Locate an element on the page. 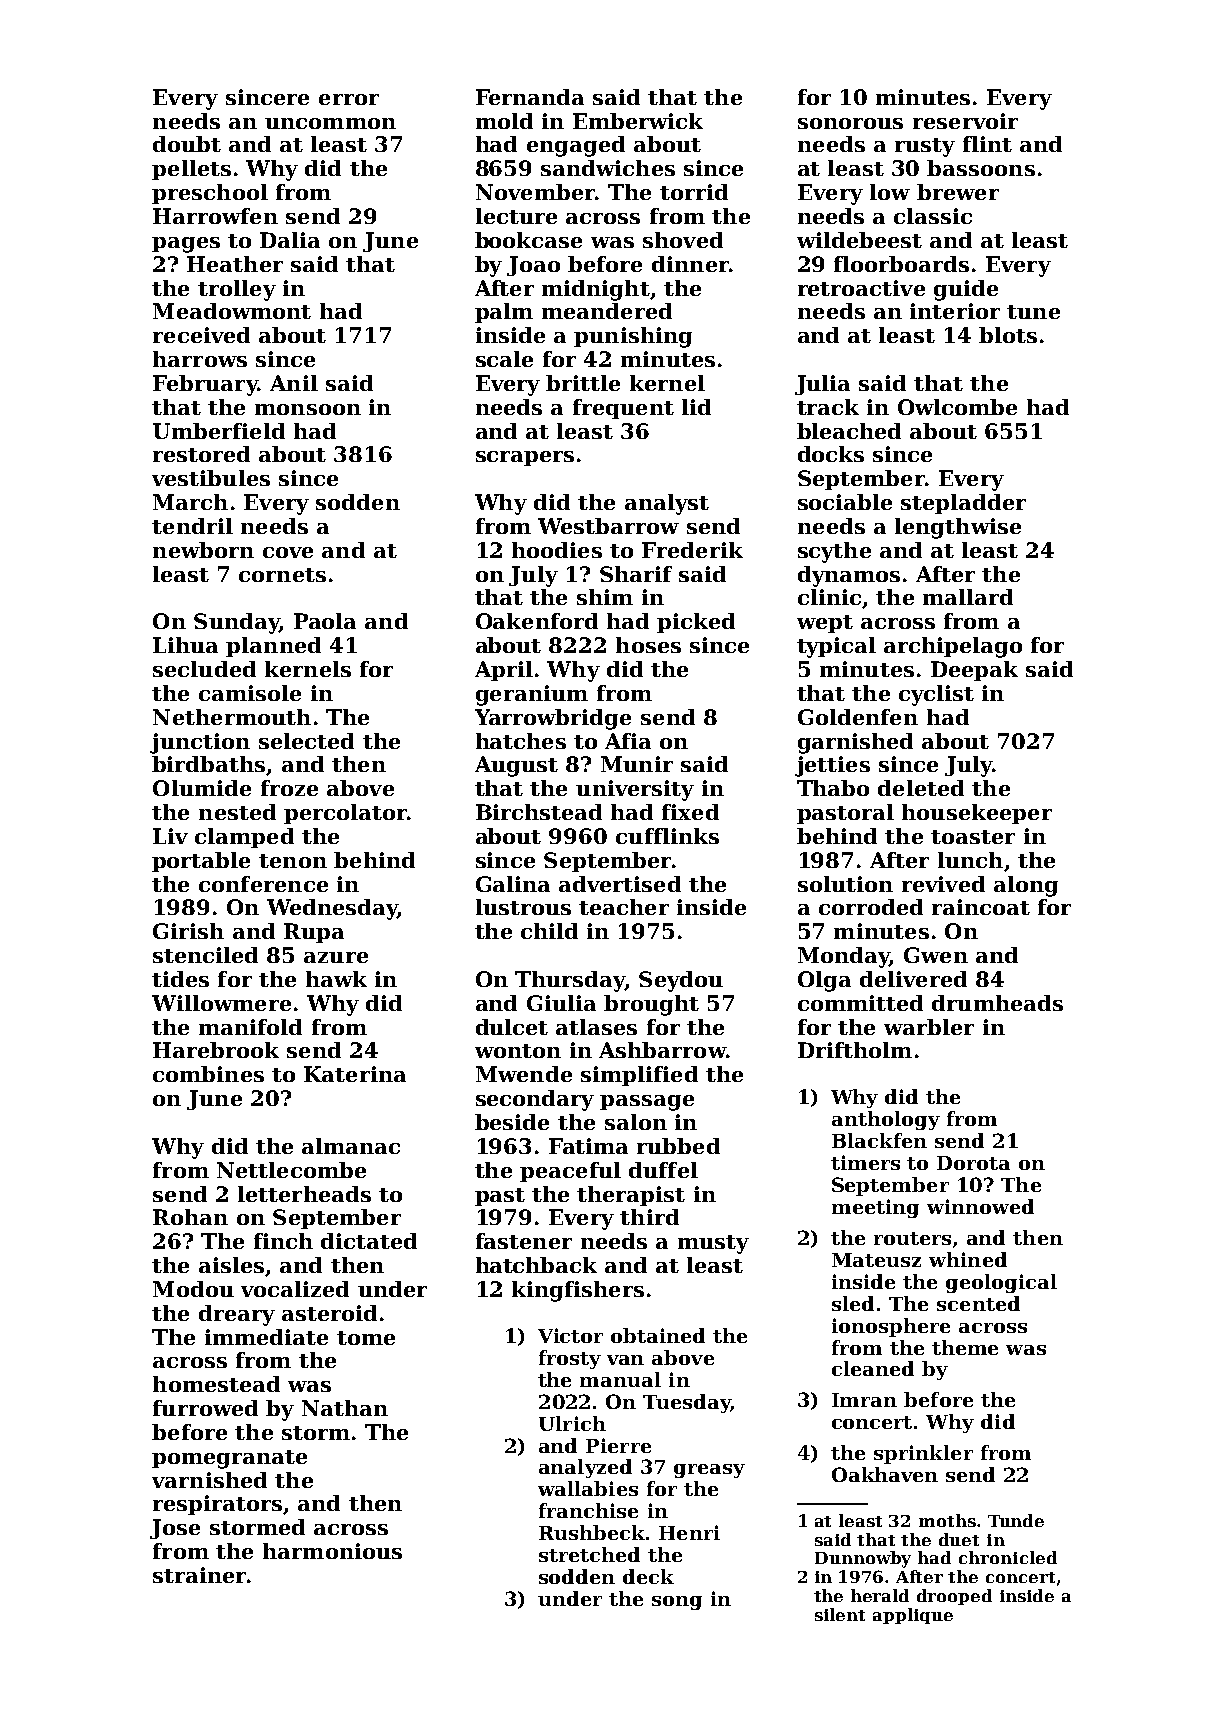 This image has width=1226, height=1733. error is located at coordinates (349, 99).
